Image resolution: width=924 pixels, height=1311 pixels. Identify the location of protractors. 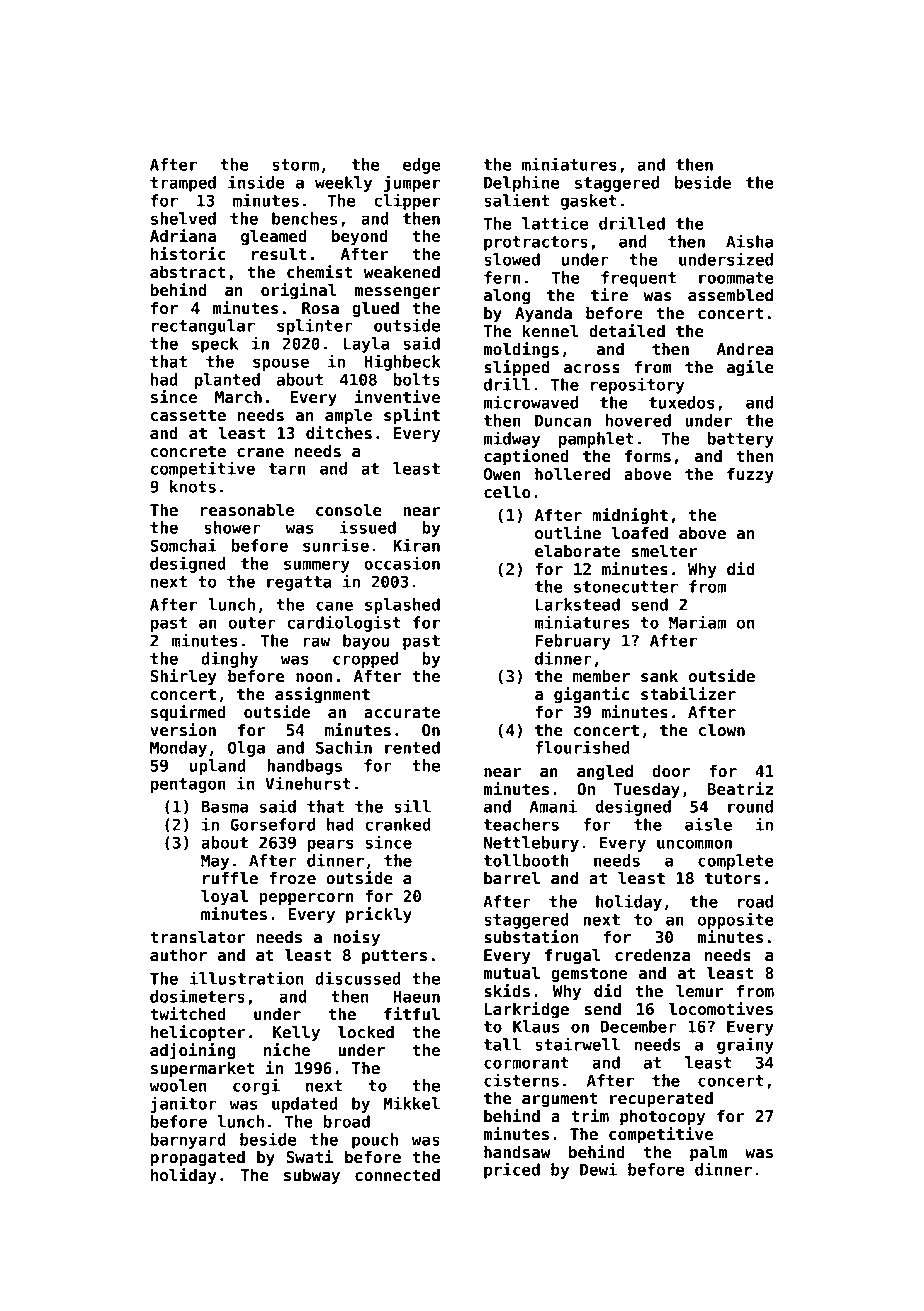
(536, 243).
